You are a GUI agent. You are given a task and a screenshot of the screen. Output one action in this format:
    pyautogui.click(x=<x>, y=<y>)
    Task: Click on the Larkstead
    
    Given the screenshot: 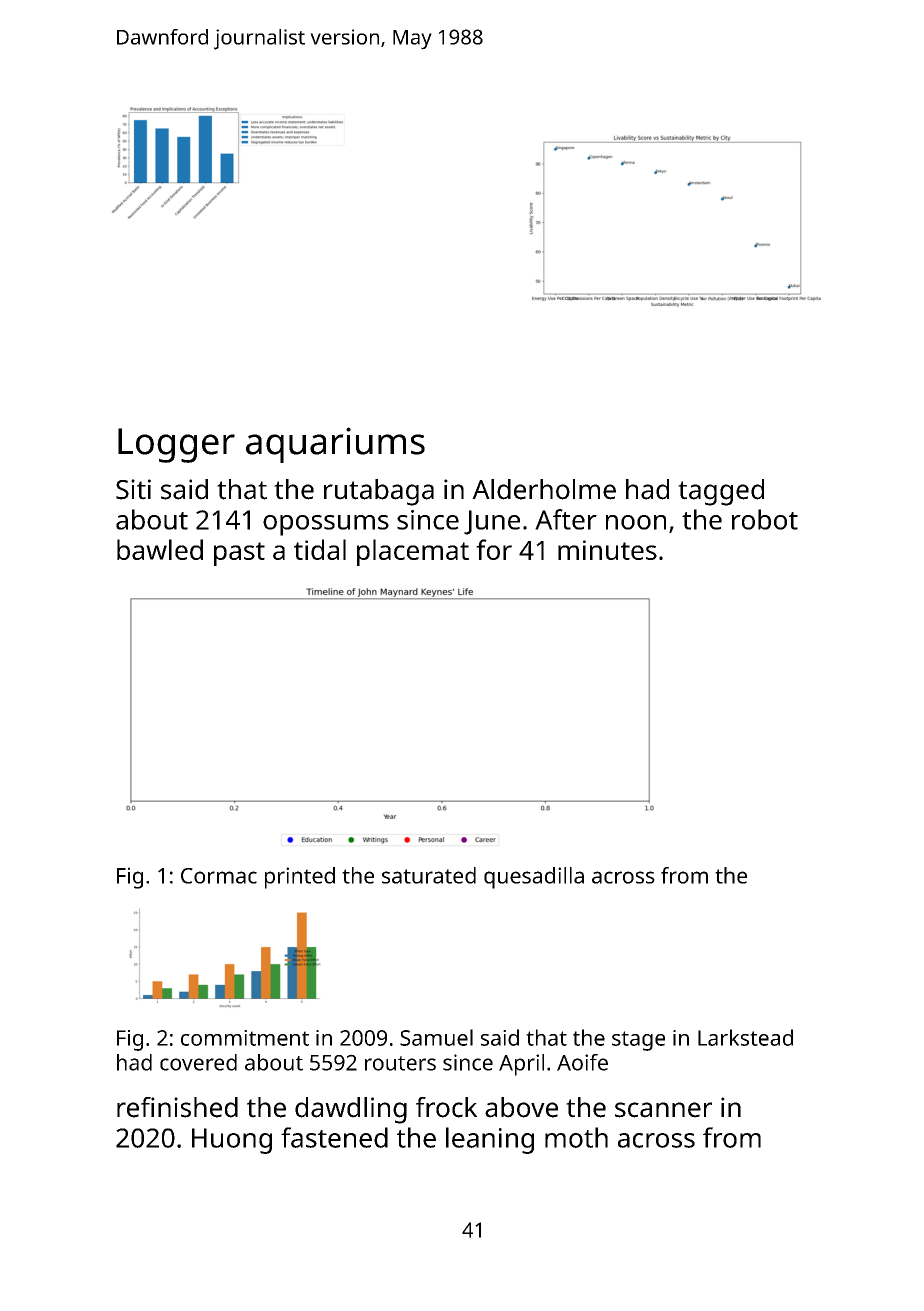 What is the action you would take?
    pyautogui.click(x=745, y=1037)
